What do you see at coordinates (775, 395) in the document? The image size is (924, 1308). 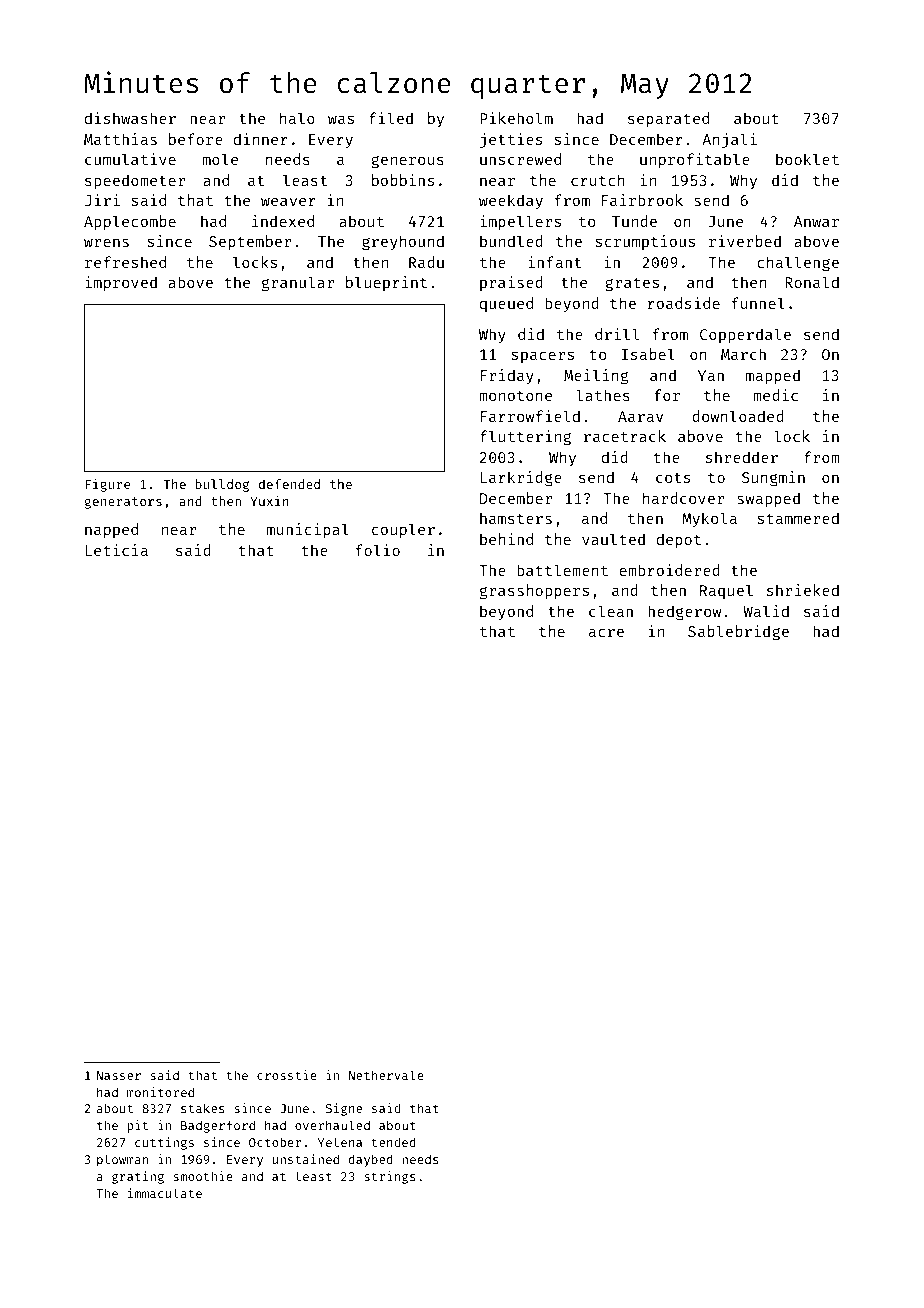 I see `medic` at bounding box center [775, 395].
